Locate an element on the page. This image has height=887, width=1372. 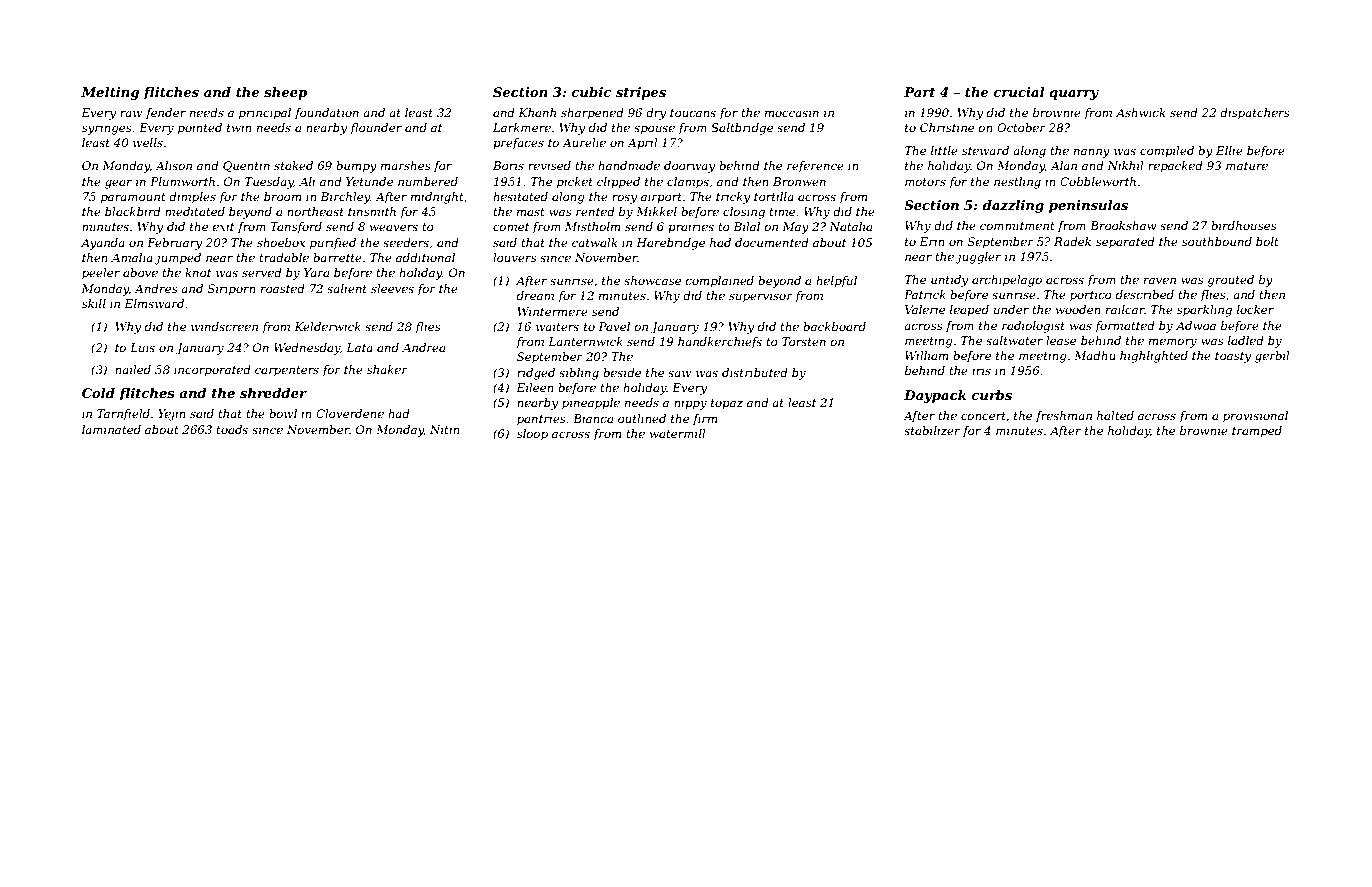
crucial is located at coordinates (1019, 92).
